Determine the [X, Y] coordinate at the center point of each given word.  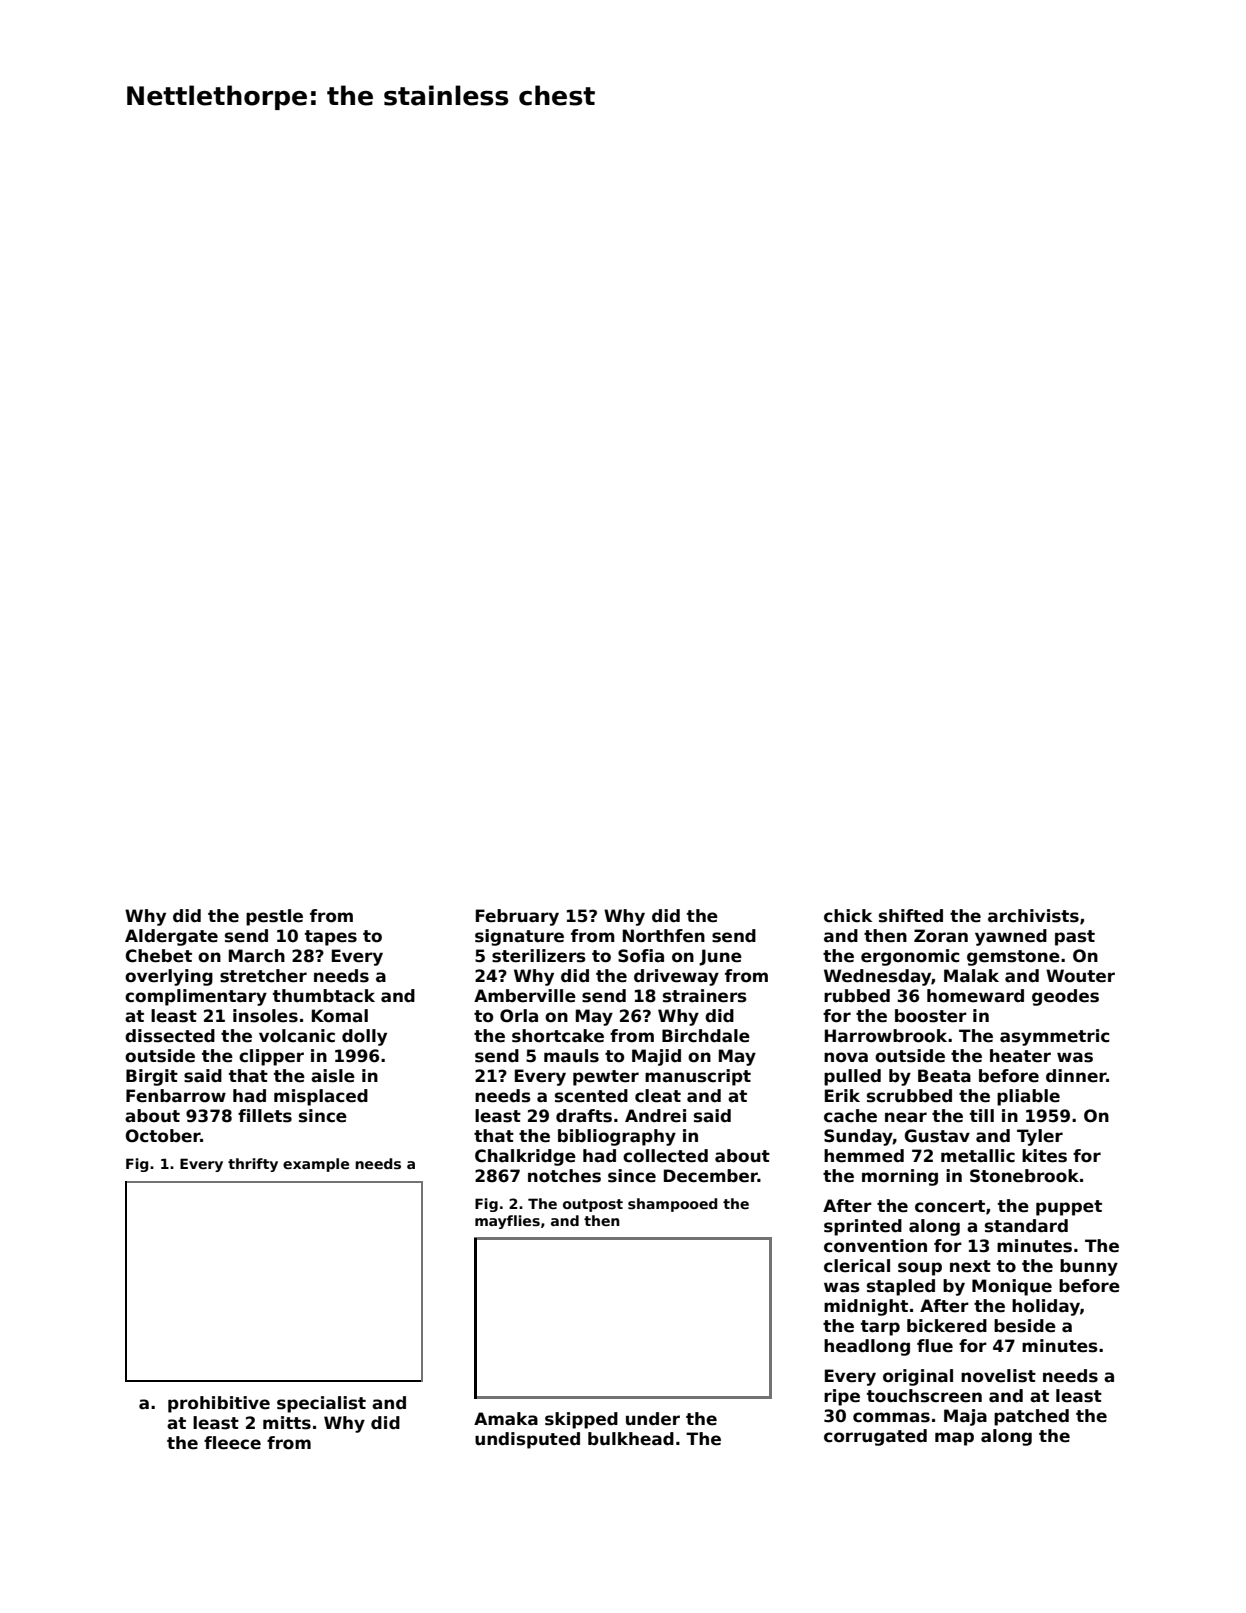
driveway [676, 977]
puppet [1069, 1208]
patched [1031, 1417]
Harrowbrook [886, 1036]
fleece [232, 1443]
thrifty [253, 1165]
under [653, 1419]
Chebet [159, 956]
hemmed [864, 1156]
